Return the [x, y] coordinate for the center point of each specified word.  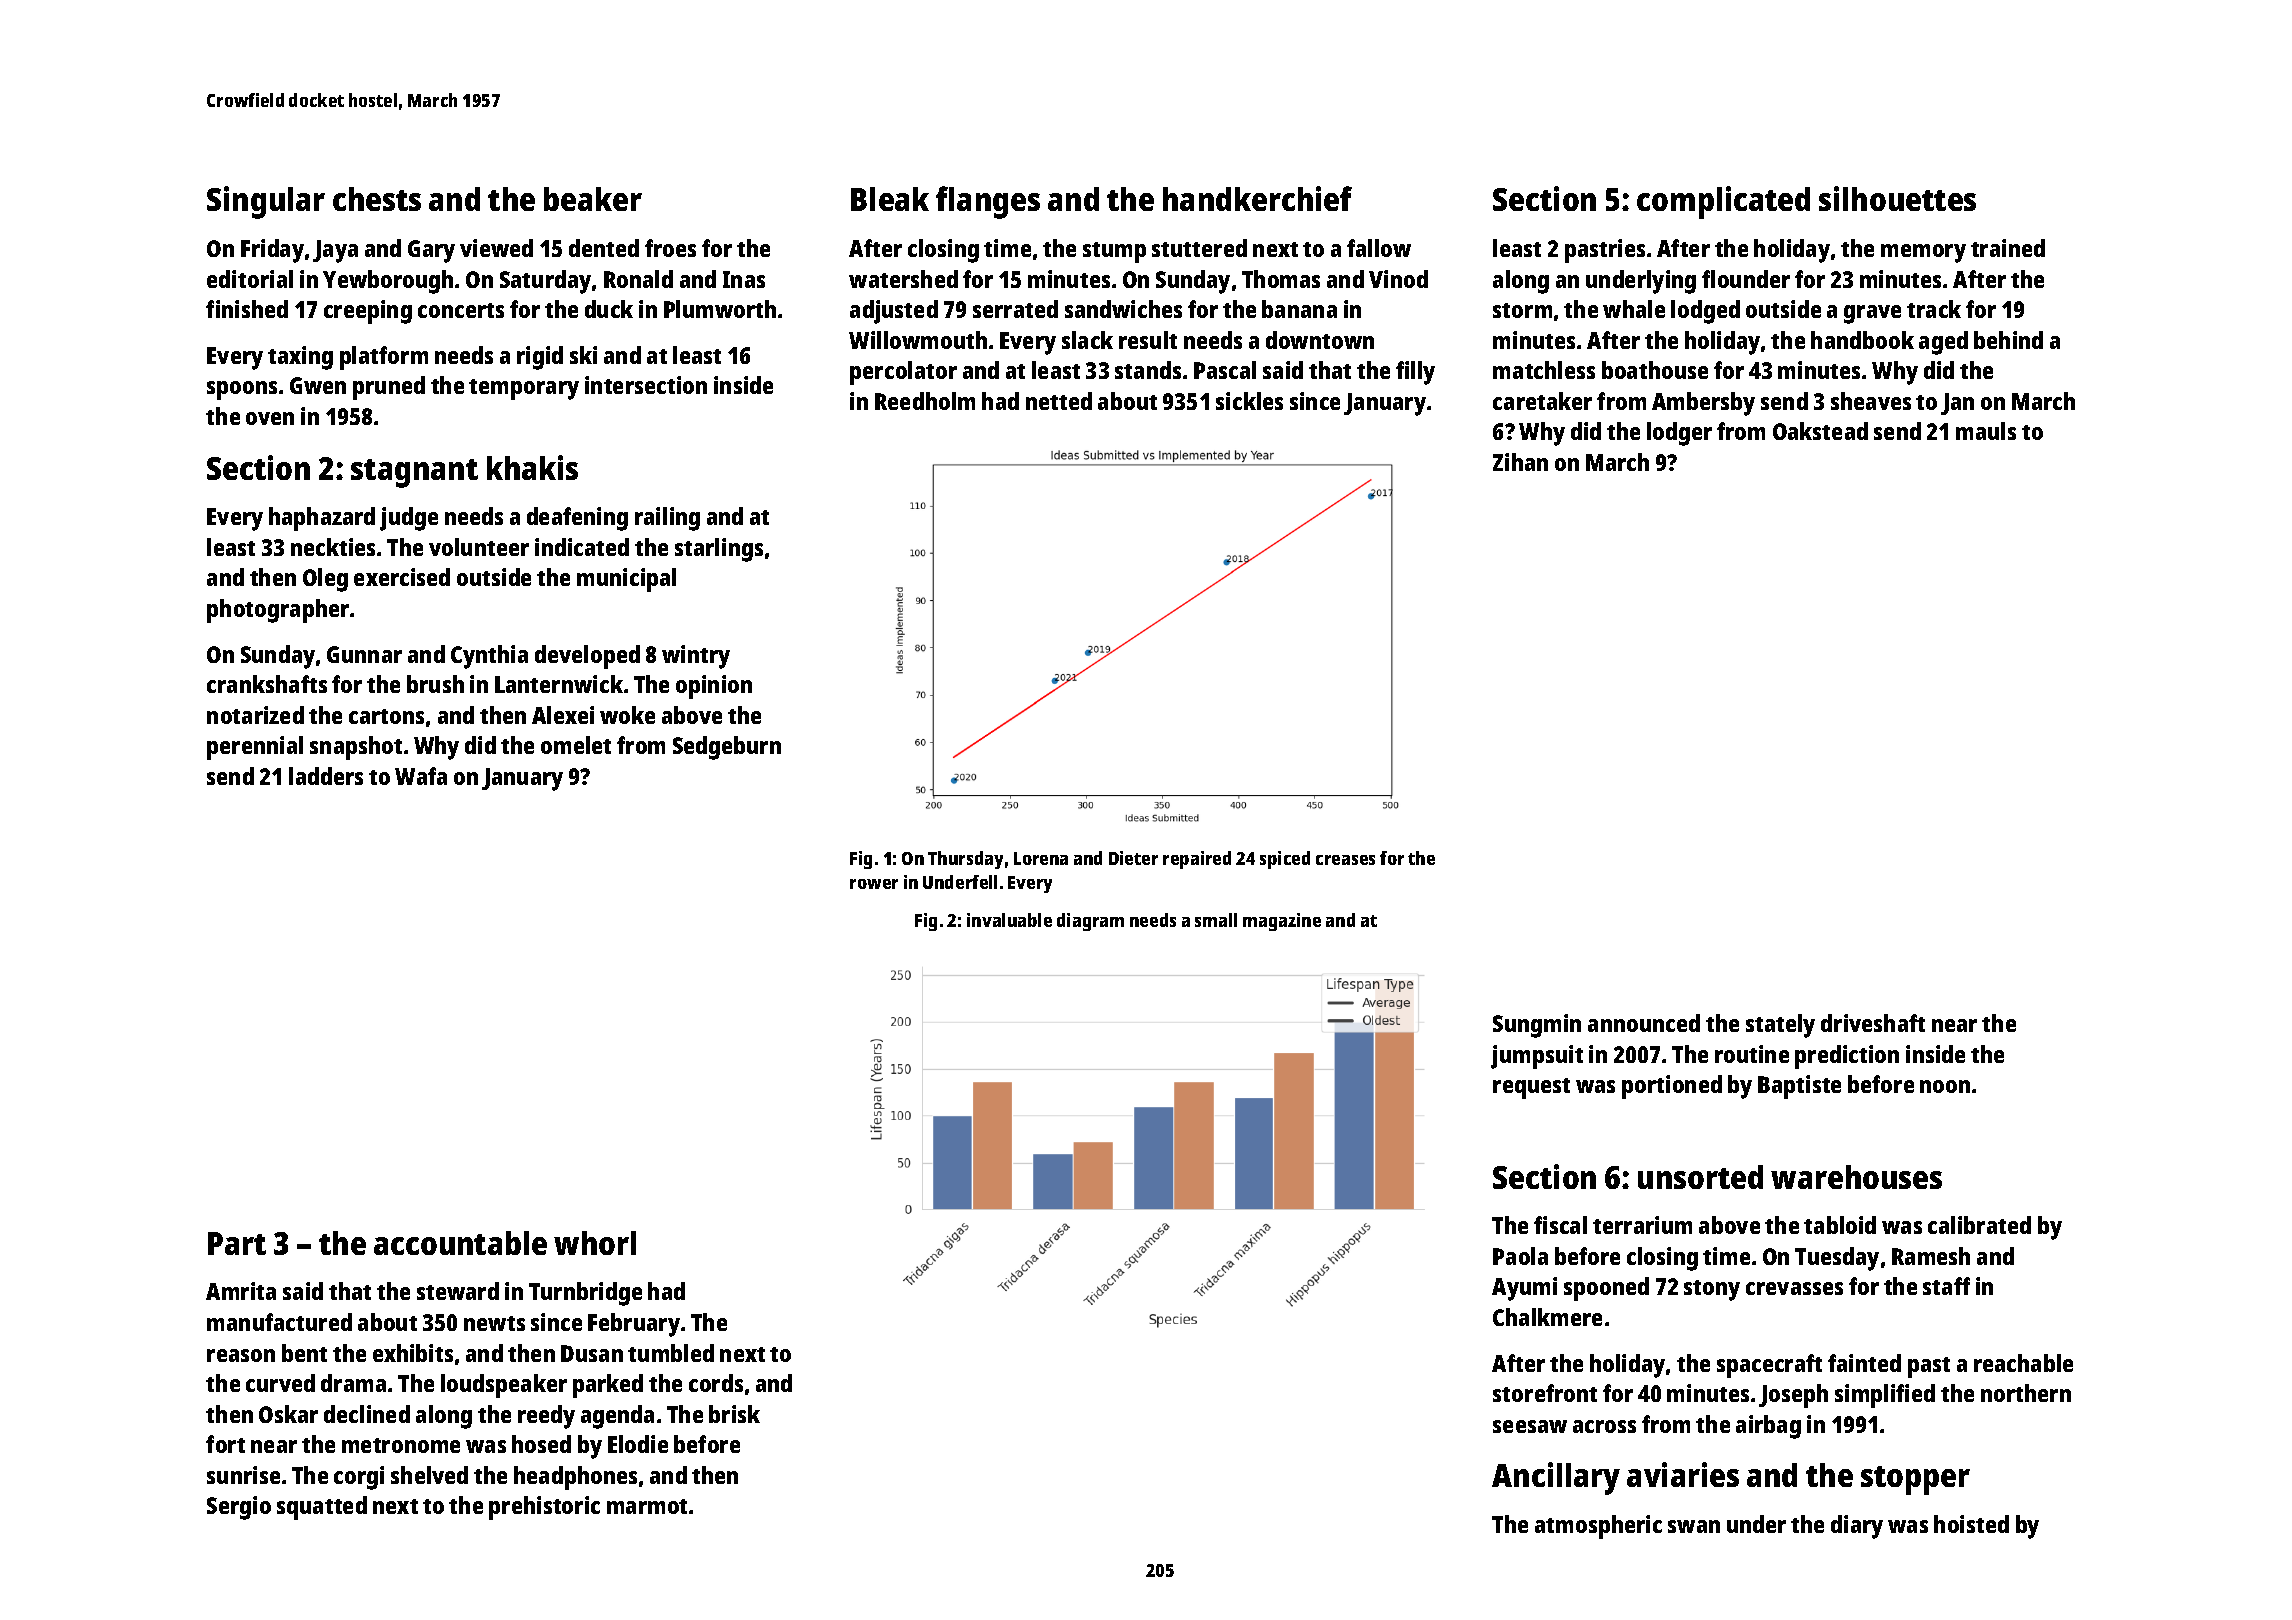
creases [1345, 860]
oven [270, 418]
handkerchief [1257, 198]
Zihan [1520, 462]
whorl [595, 1243]
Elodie [638, 1444]
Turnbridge [585, 1294]
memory [1923, 253]
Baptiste [1799, 1087]
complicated [1723, 202]
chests [377, 199]
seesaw [1530, 1426]
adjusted [894, 312]
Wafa [421, 776]
